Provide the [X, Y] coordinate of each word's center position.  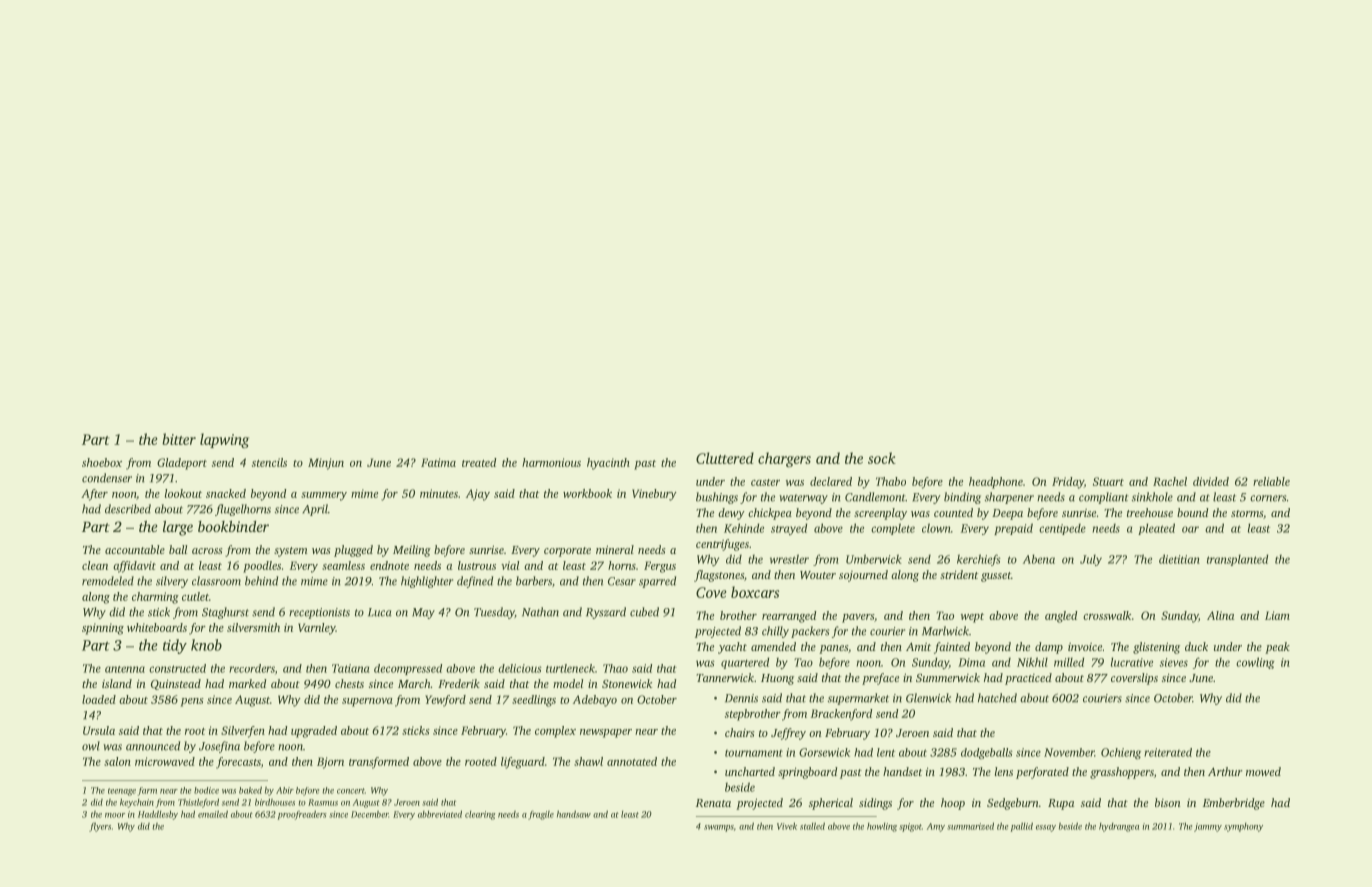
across [207, 551]
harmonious [551, 462]
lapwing [224, 440]
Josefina [219, 747]
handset [902, 771]
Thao [615, 668]
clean [95, 565]
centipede [1062, 529]
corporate [567, 552]
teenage [122, 792]
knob [206, 645]
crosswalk [1107, 615]
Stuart [1108, 481]
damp [1049, 648]
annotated [632, 761]
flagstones [719, 576]
